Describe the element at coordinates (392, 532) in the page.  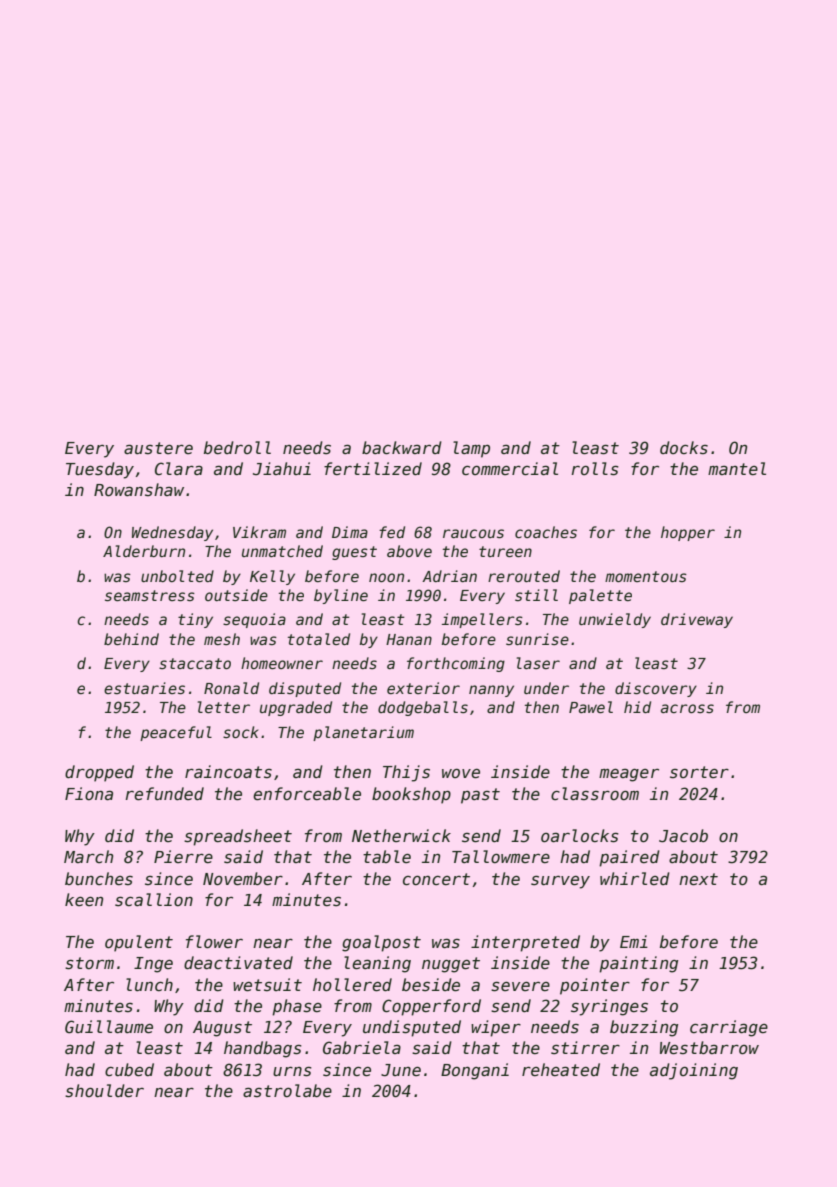
I see `fed` at that location.
